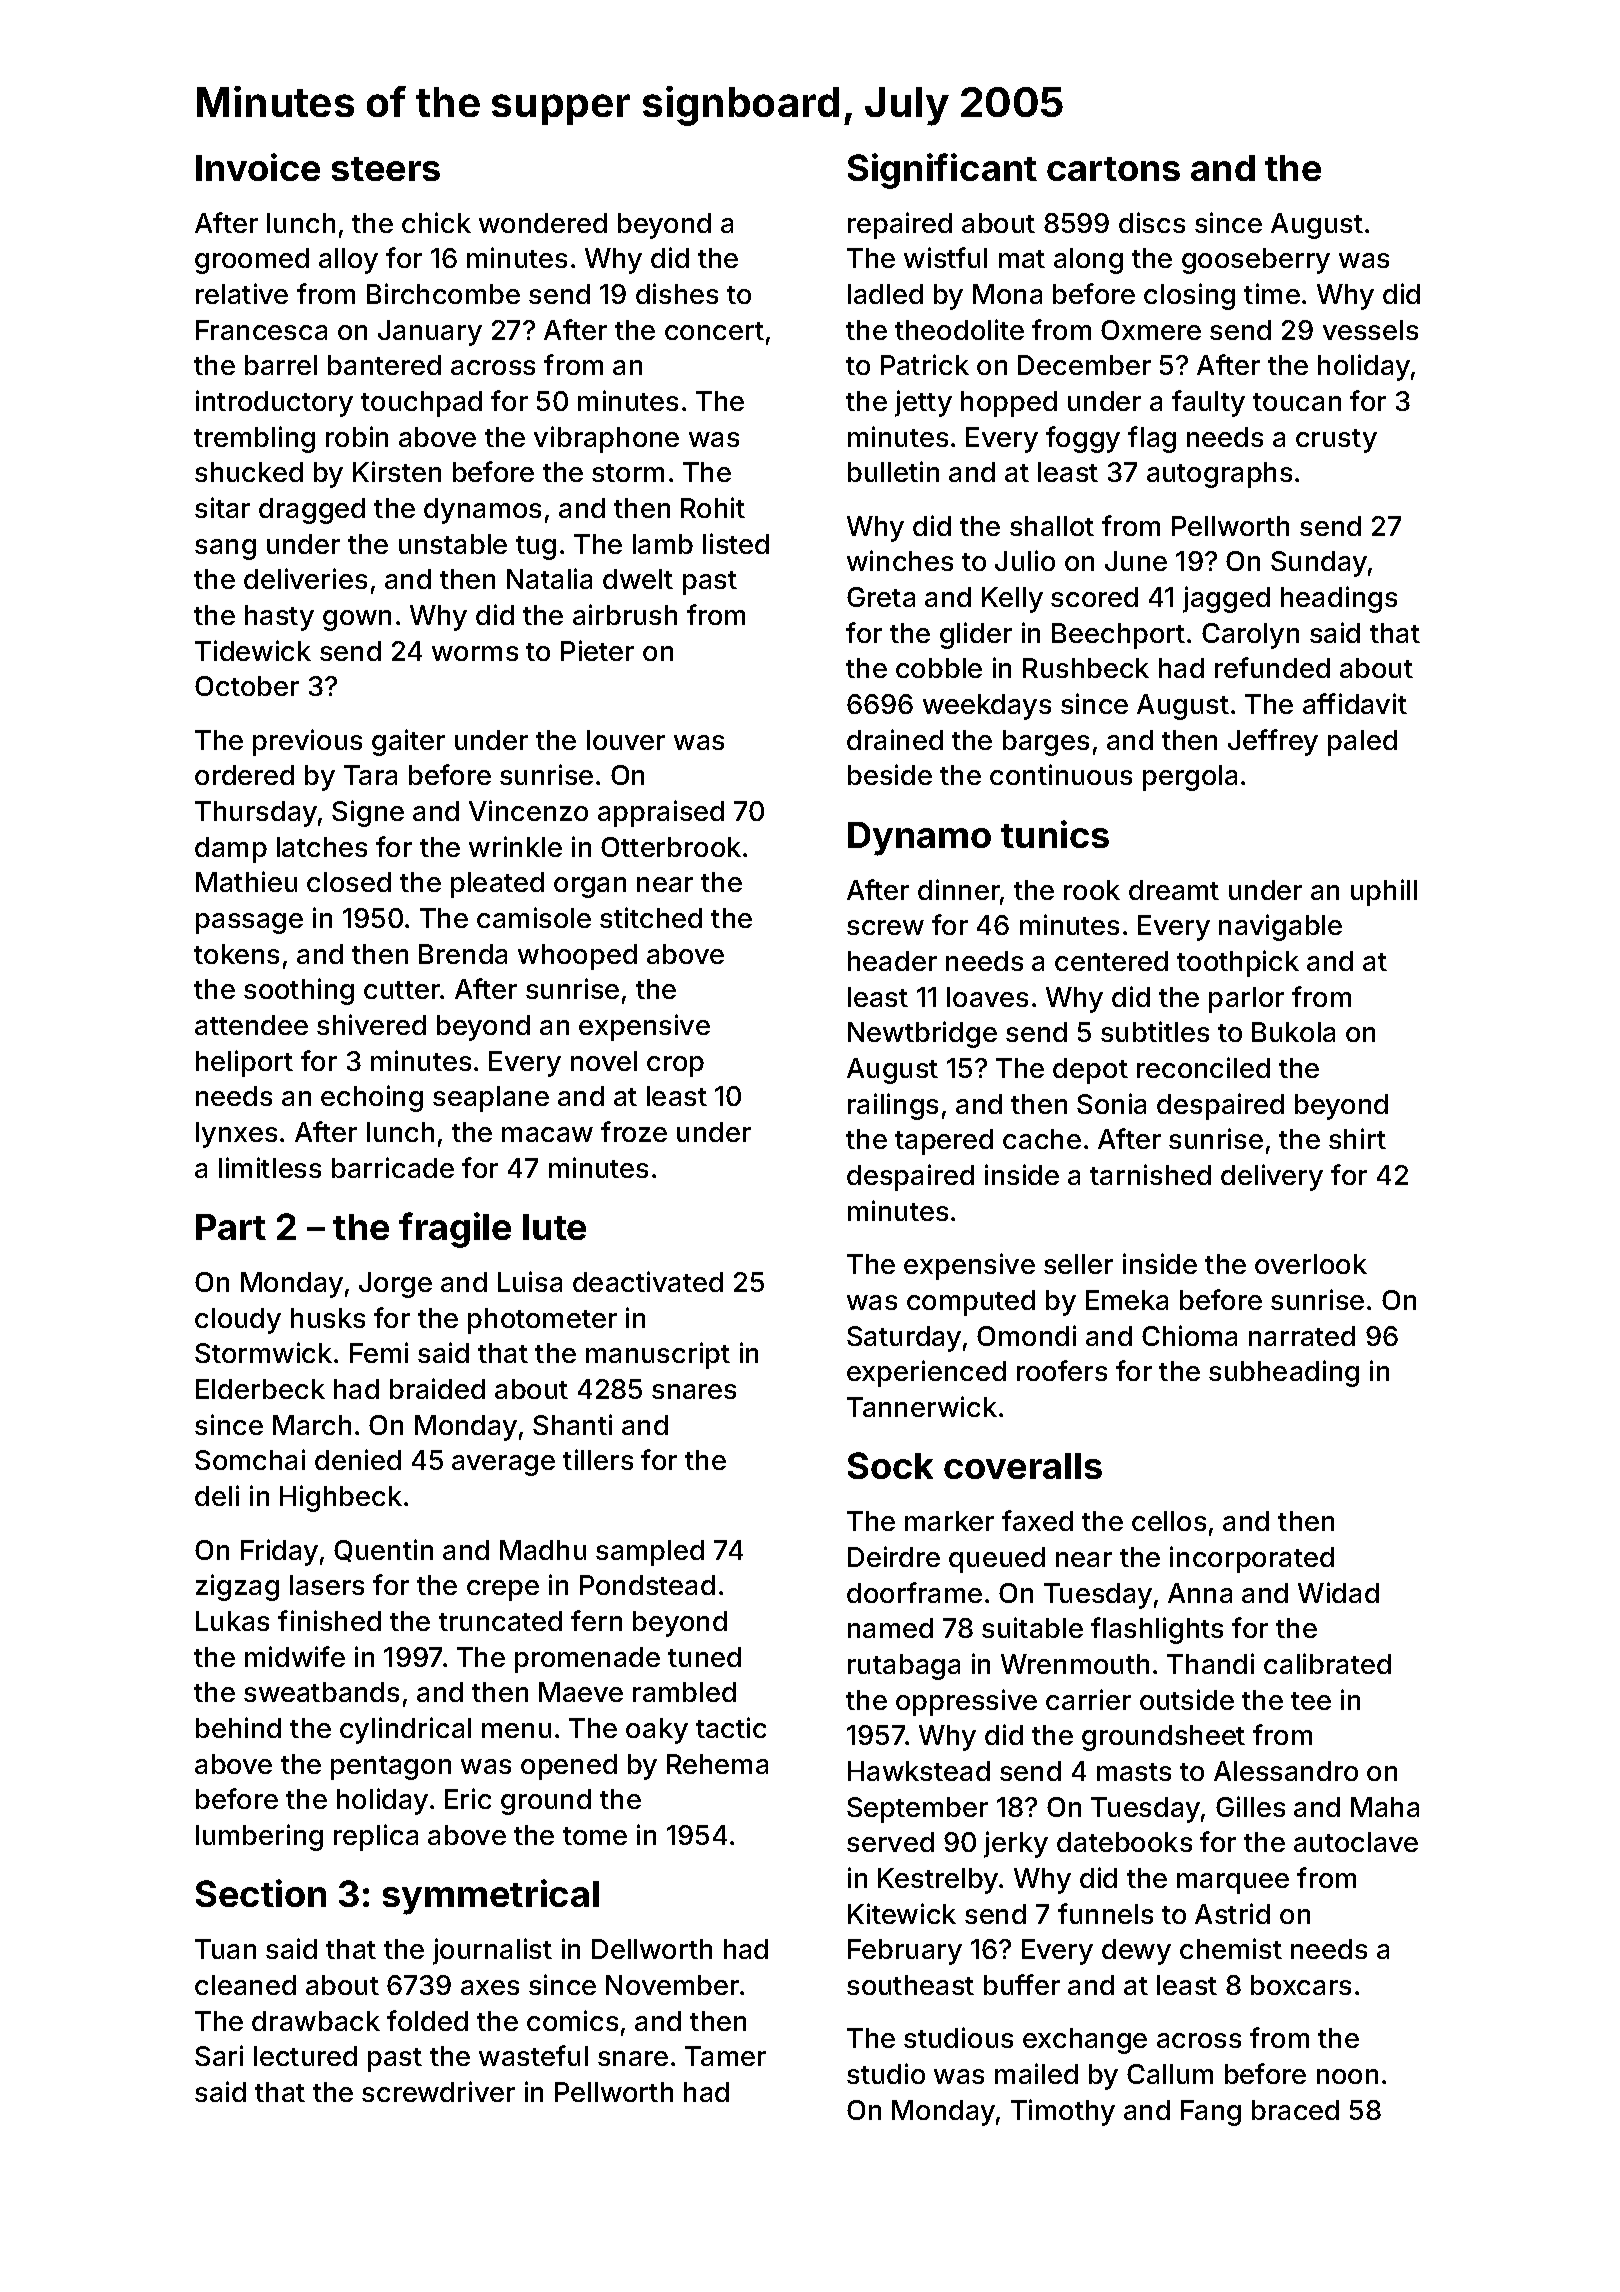 The width and height of the image is (1620, 2292). Describe the element at coordinates (528, 810) in the image. I see `Vincenzo` at that location.
